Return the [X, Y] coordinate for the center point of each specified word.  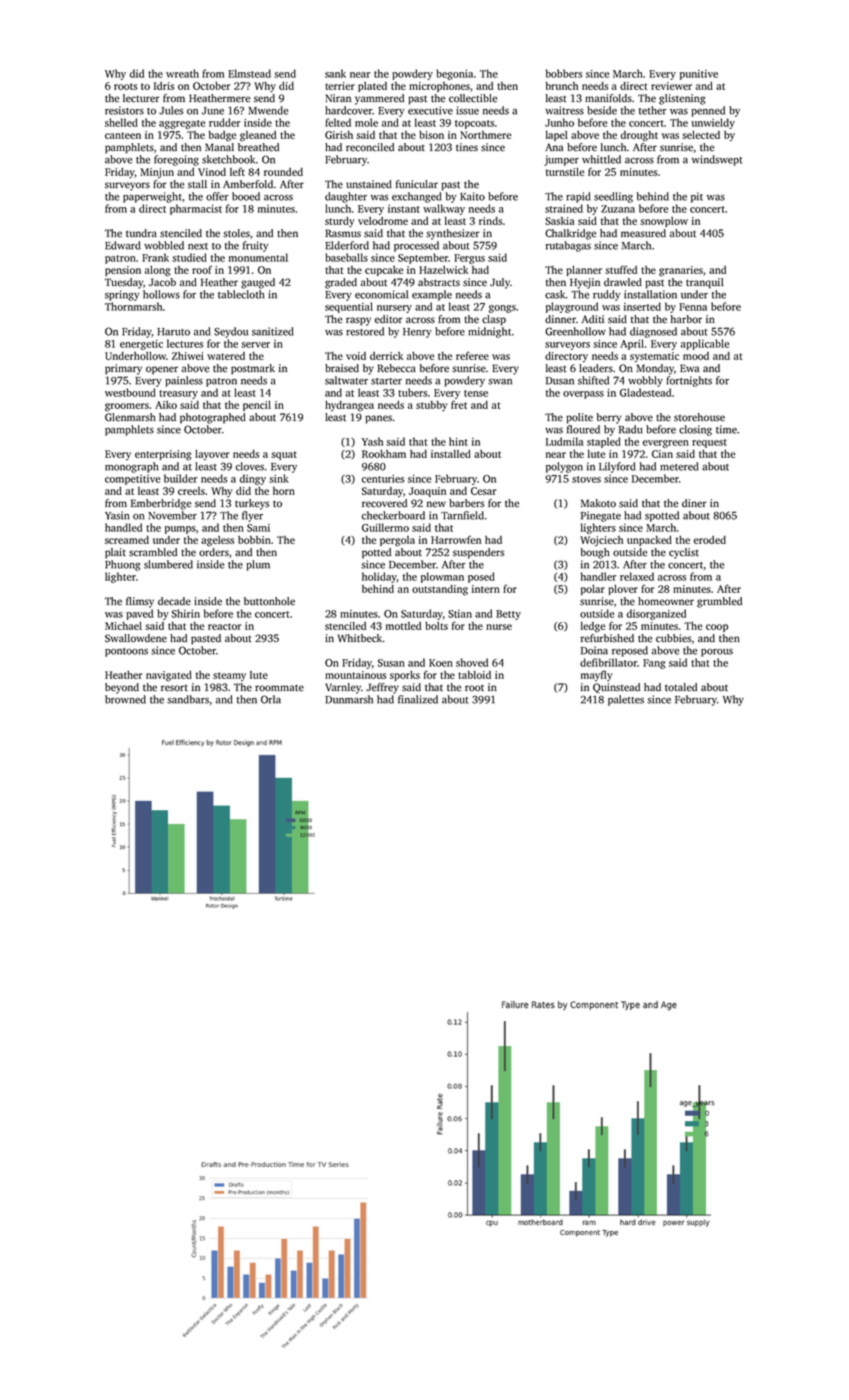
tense [476, 393]
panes [378, 419]
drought [639, 136]
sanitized [273, 331]
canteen [123, 135]
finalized [418, 699]
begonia [454, 74]
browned [125, 699]
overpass [583, 395]
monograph [132, 467]
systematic [654, 357]
